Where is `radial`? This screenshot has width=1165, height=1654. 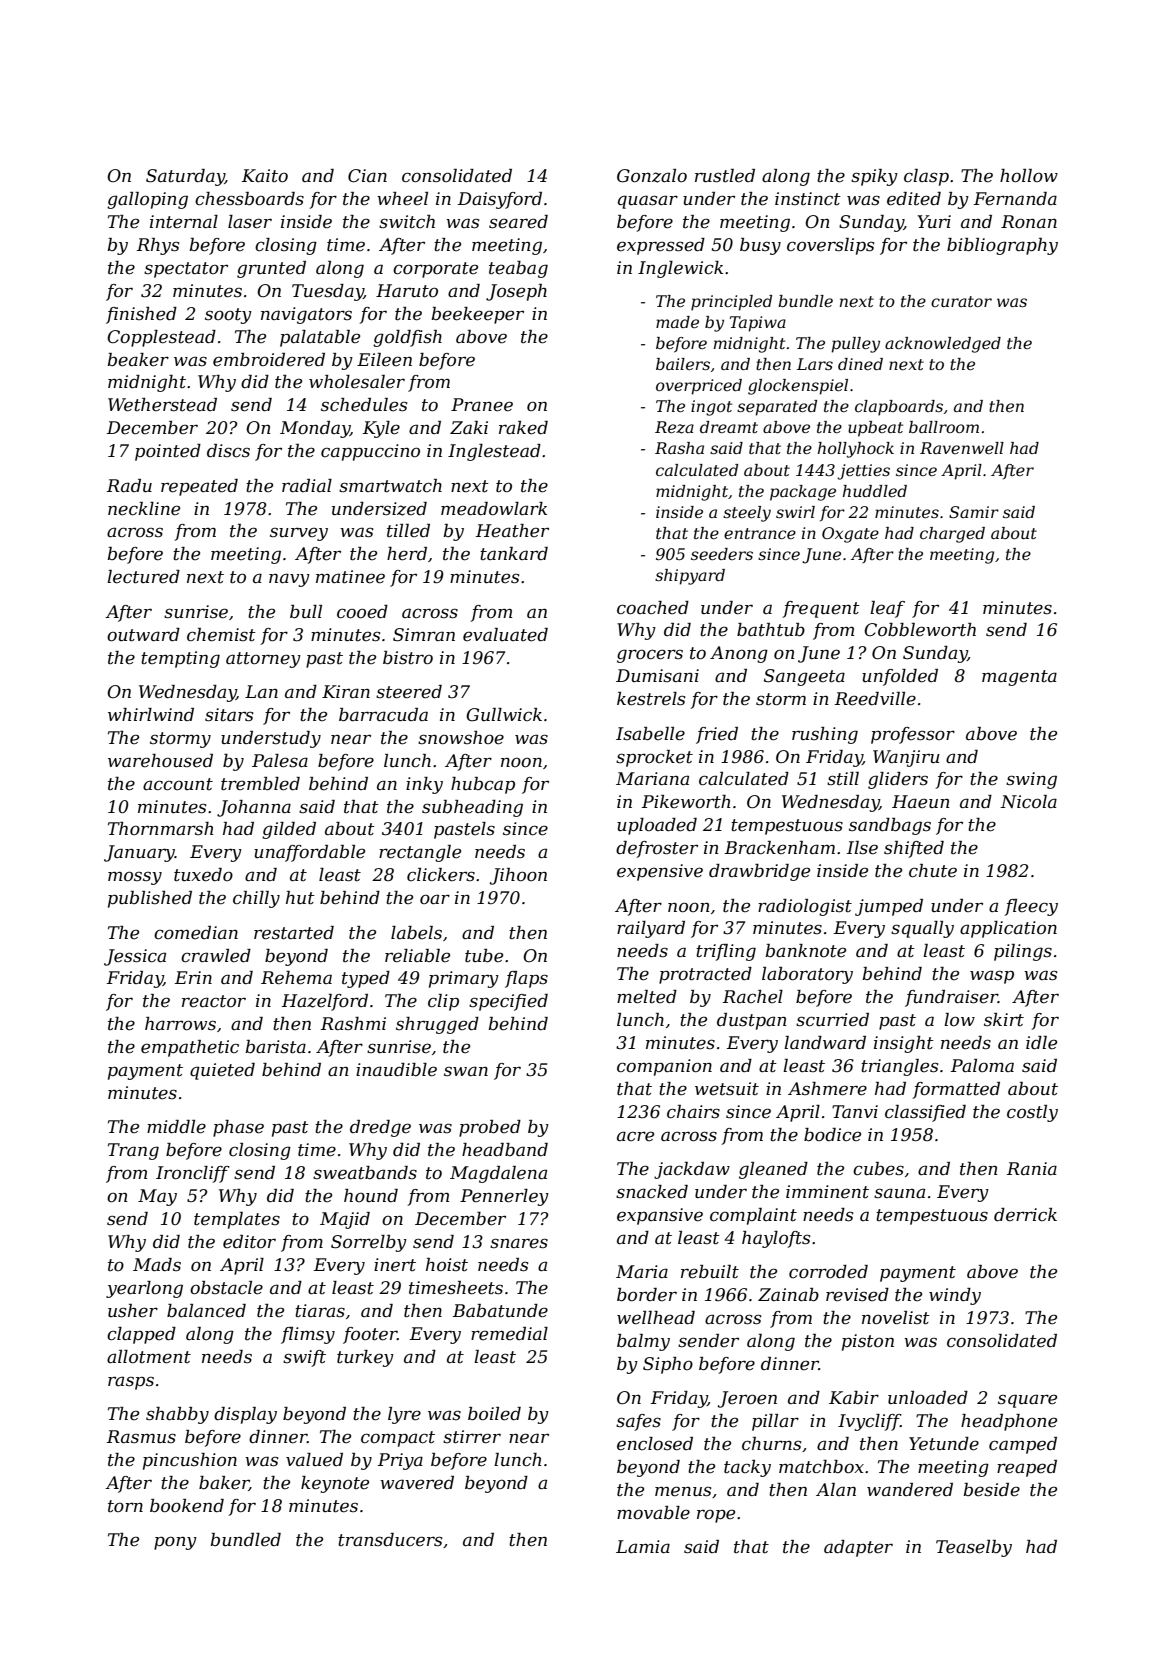 radial is located at coordinates (307, 485).
